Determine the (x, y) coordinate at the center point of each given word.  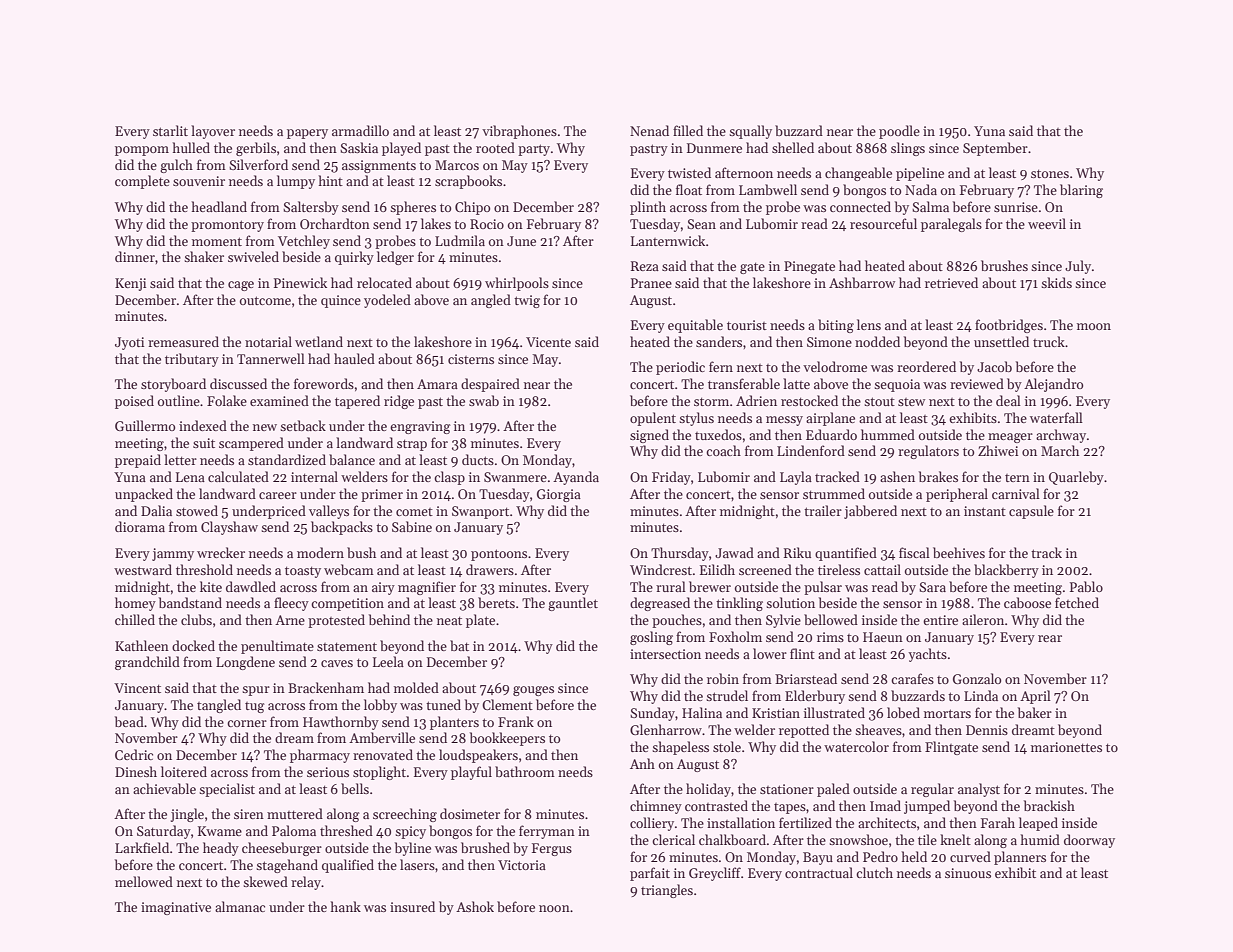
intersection (665, 654)
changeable (858, 174)
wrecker (221, 552)
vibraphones (519, 132)
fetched (1077, 602)
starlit (170, 130)
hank (345, 906)
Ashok (475, 906)
